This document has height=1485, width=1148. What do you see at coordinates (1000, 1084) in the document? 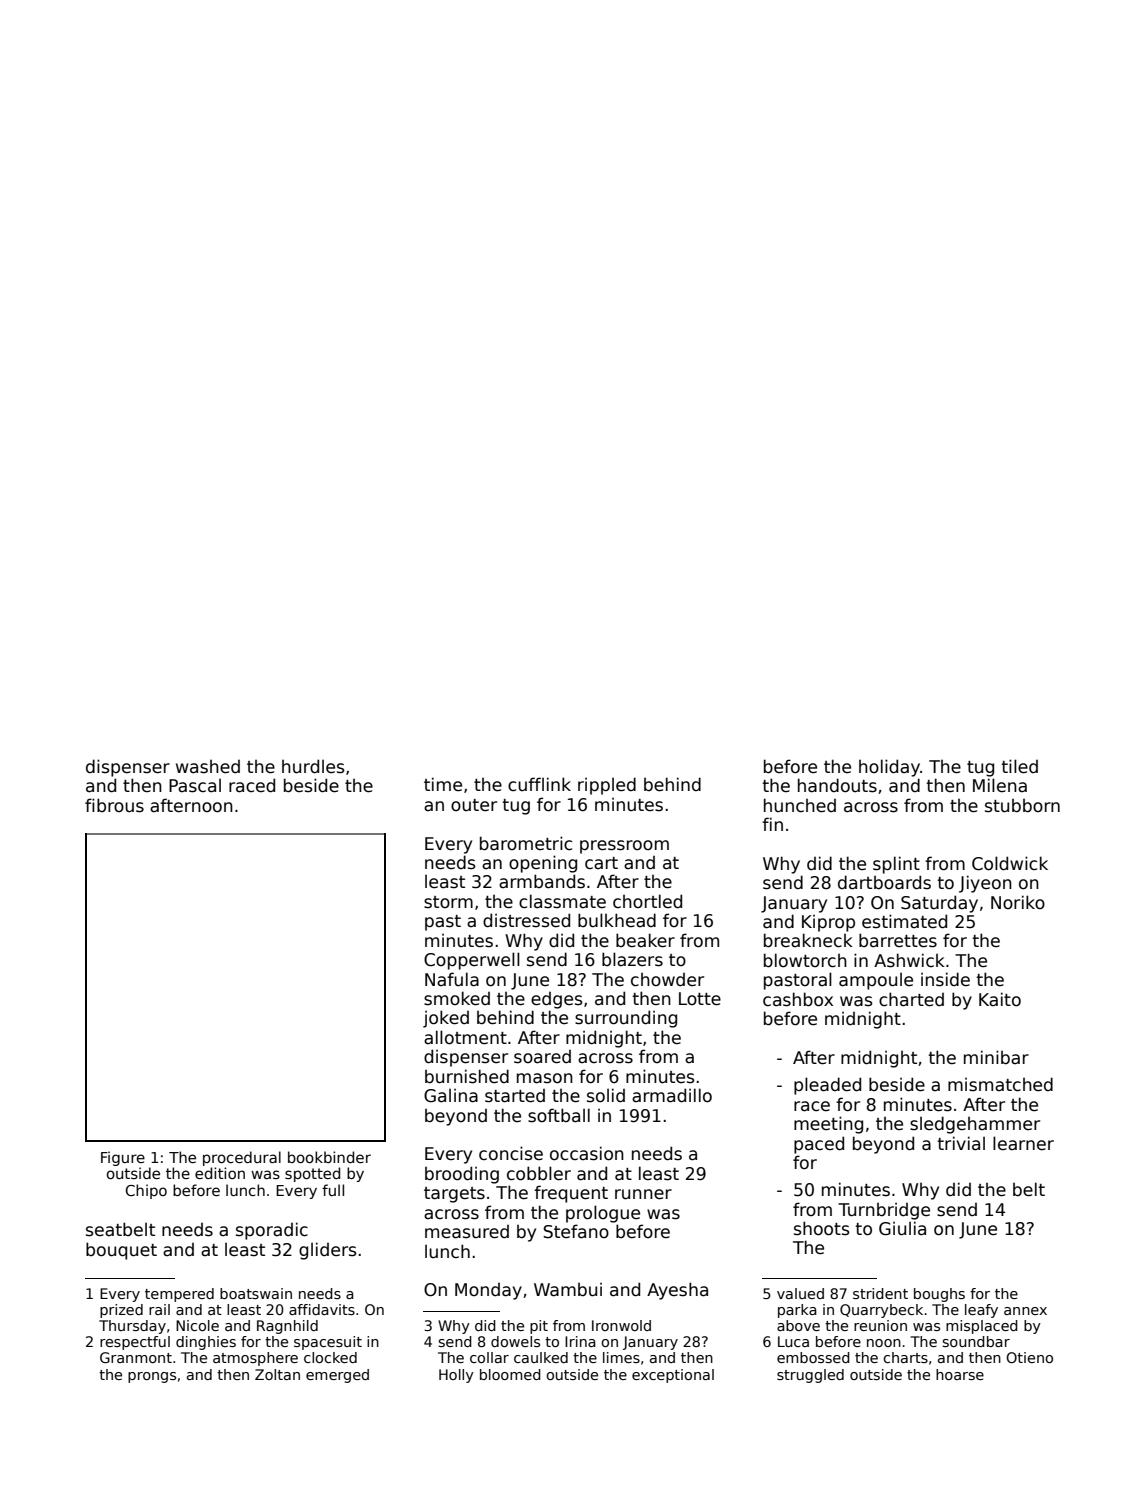
I see `mismatched` at bounding box center [1000, 1084].
